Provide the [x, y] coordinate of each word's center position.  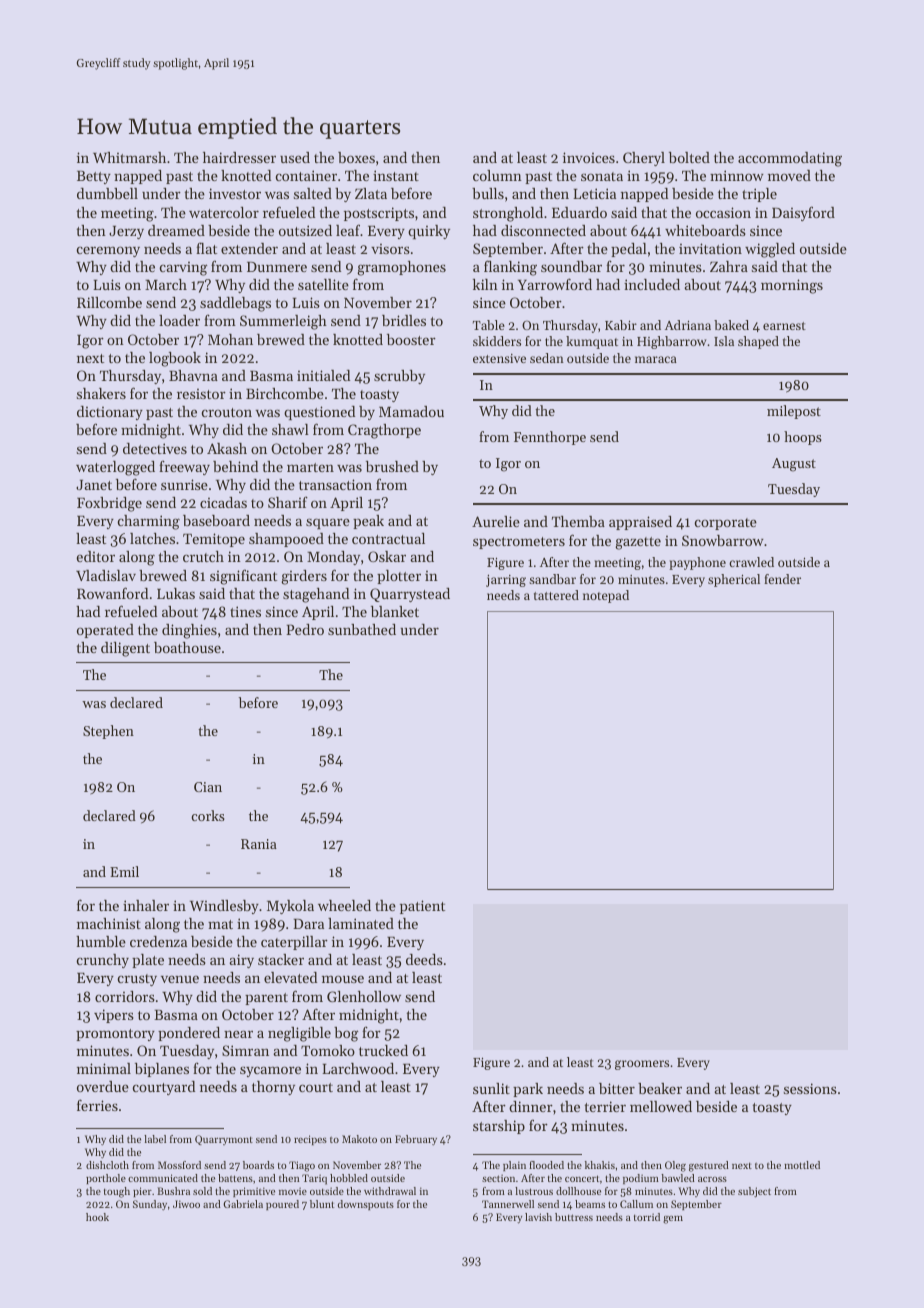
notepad [606, 596]
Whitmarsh [129, 157]
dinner [531, 1106]
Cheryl [644, 159]
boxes [356, 157]
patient [422, 907]
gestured [709, 1166]
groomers [642, 1065]
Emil [124, 871]
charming [149, 522]
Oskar [387, 556]
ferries [97, 1105]
